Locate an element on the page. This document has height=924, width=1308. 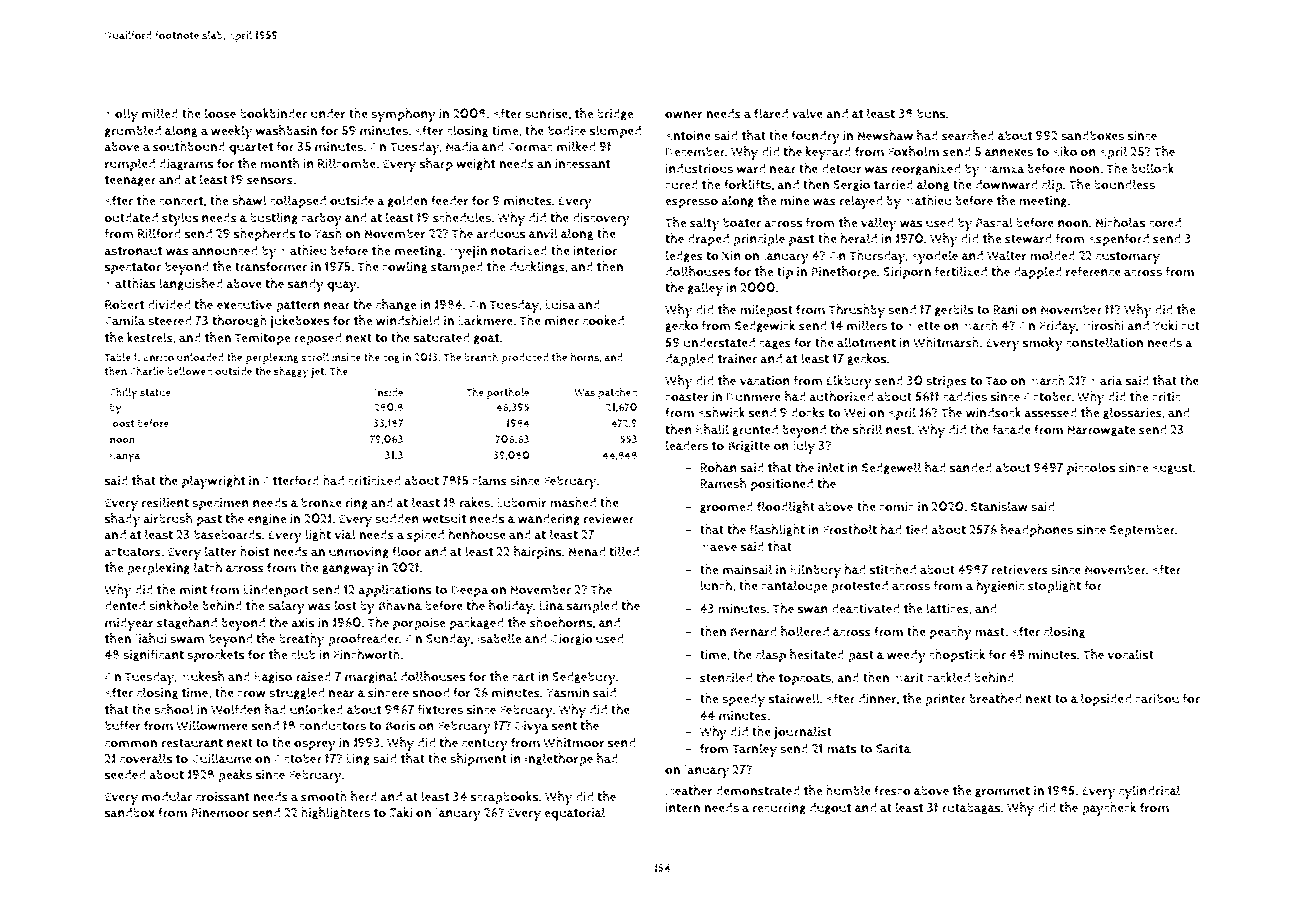
vocalist is located at coordinates (1131, 654).
